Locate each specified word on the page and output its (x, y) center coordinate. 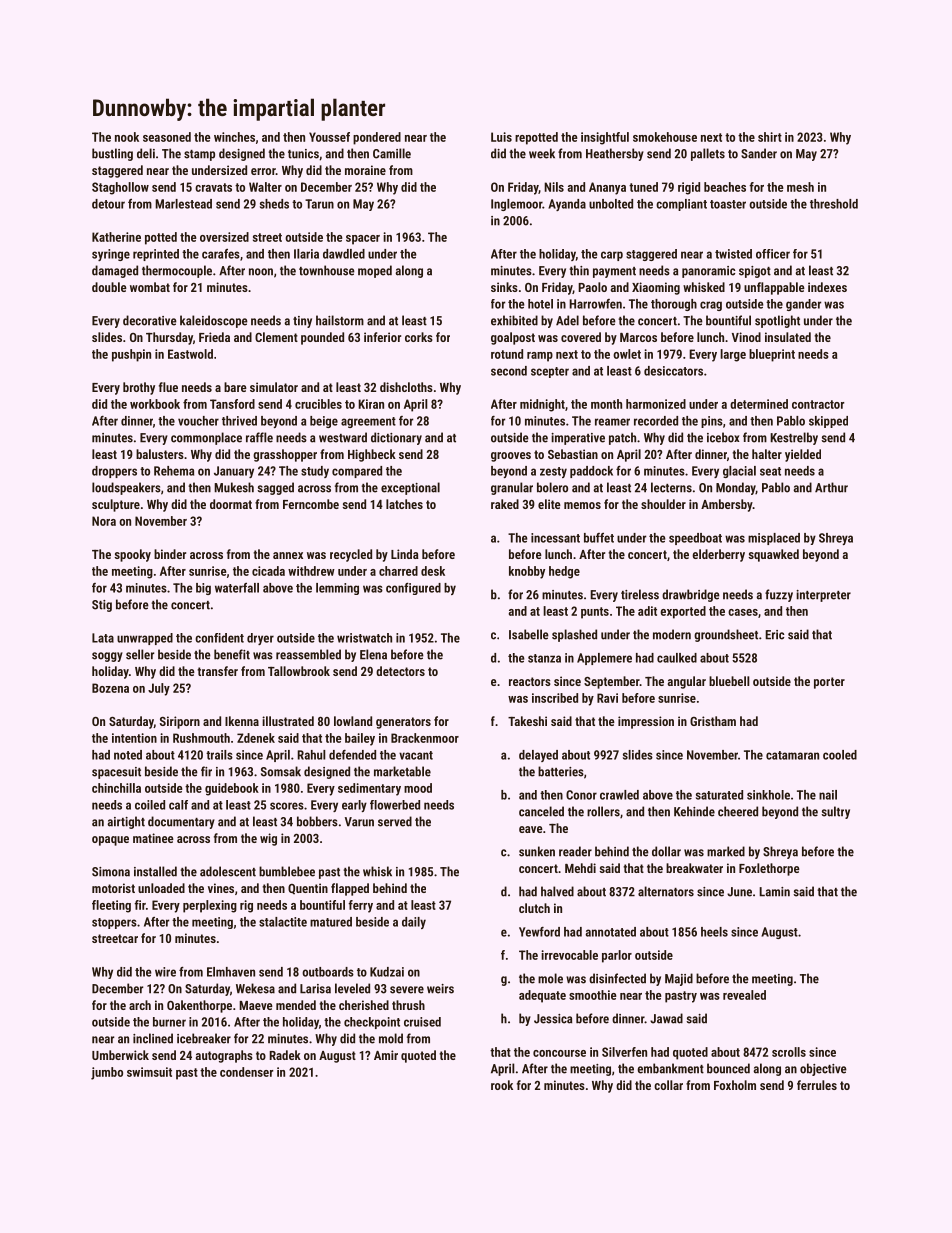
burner (169, 1022)
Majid (679, 979)
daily (414, 923)
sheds (274, 204)
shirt (770, 137)
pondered (377, 138)
